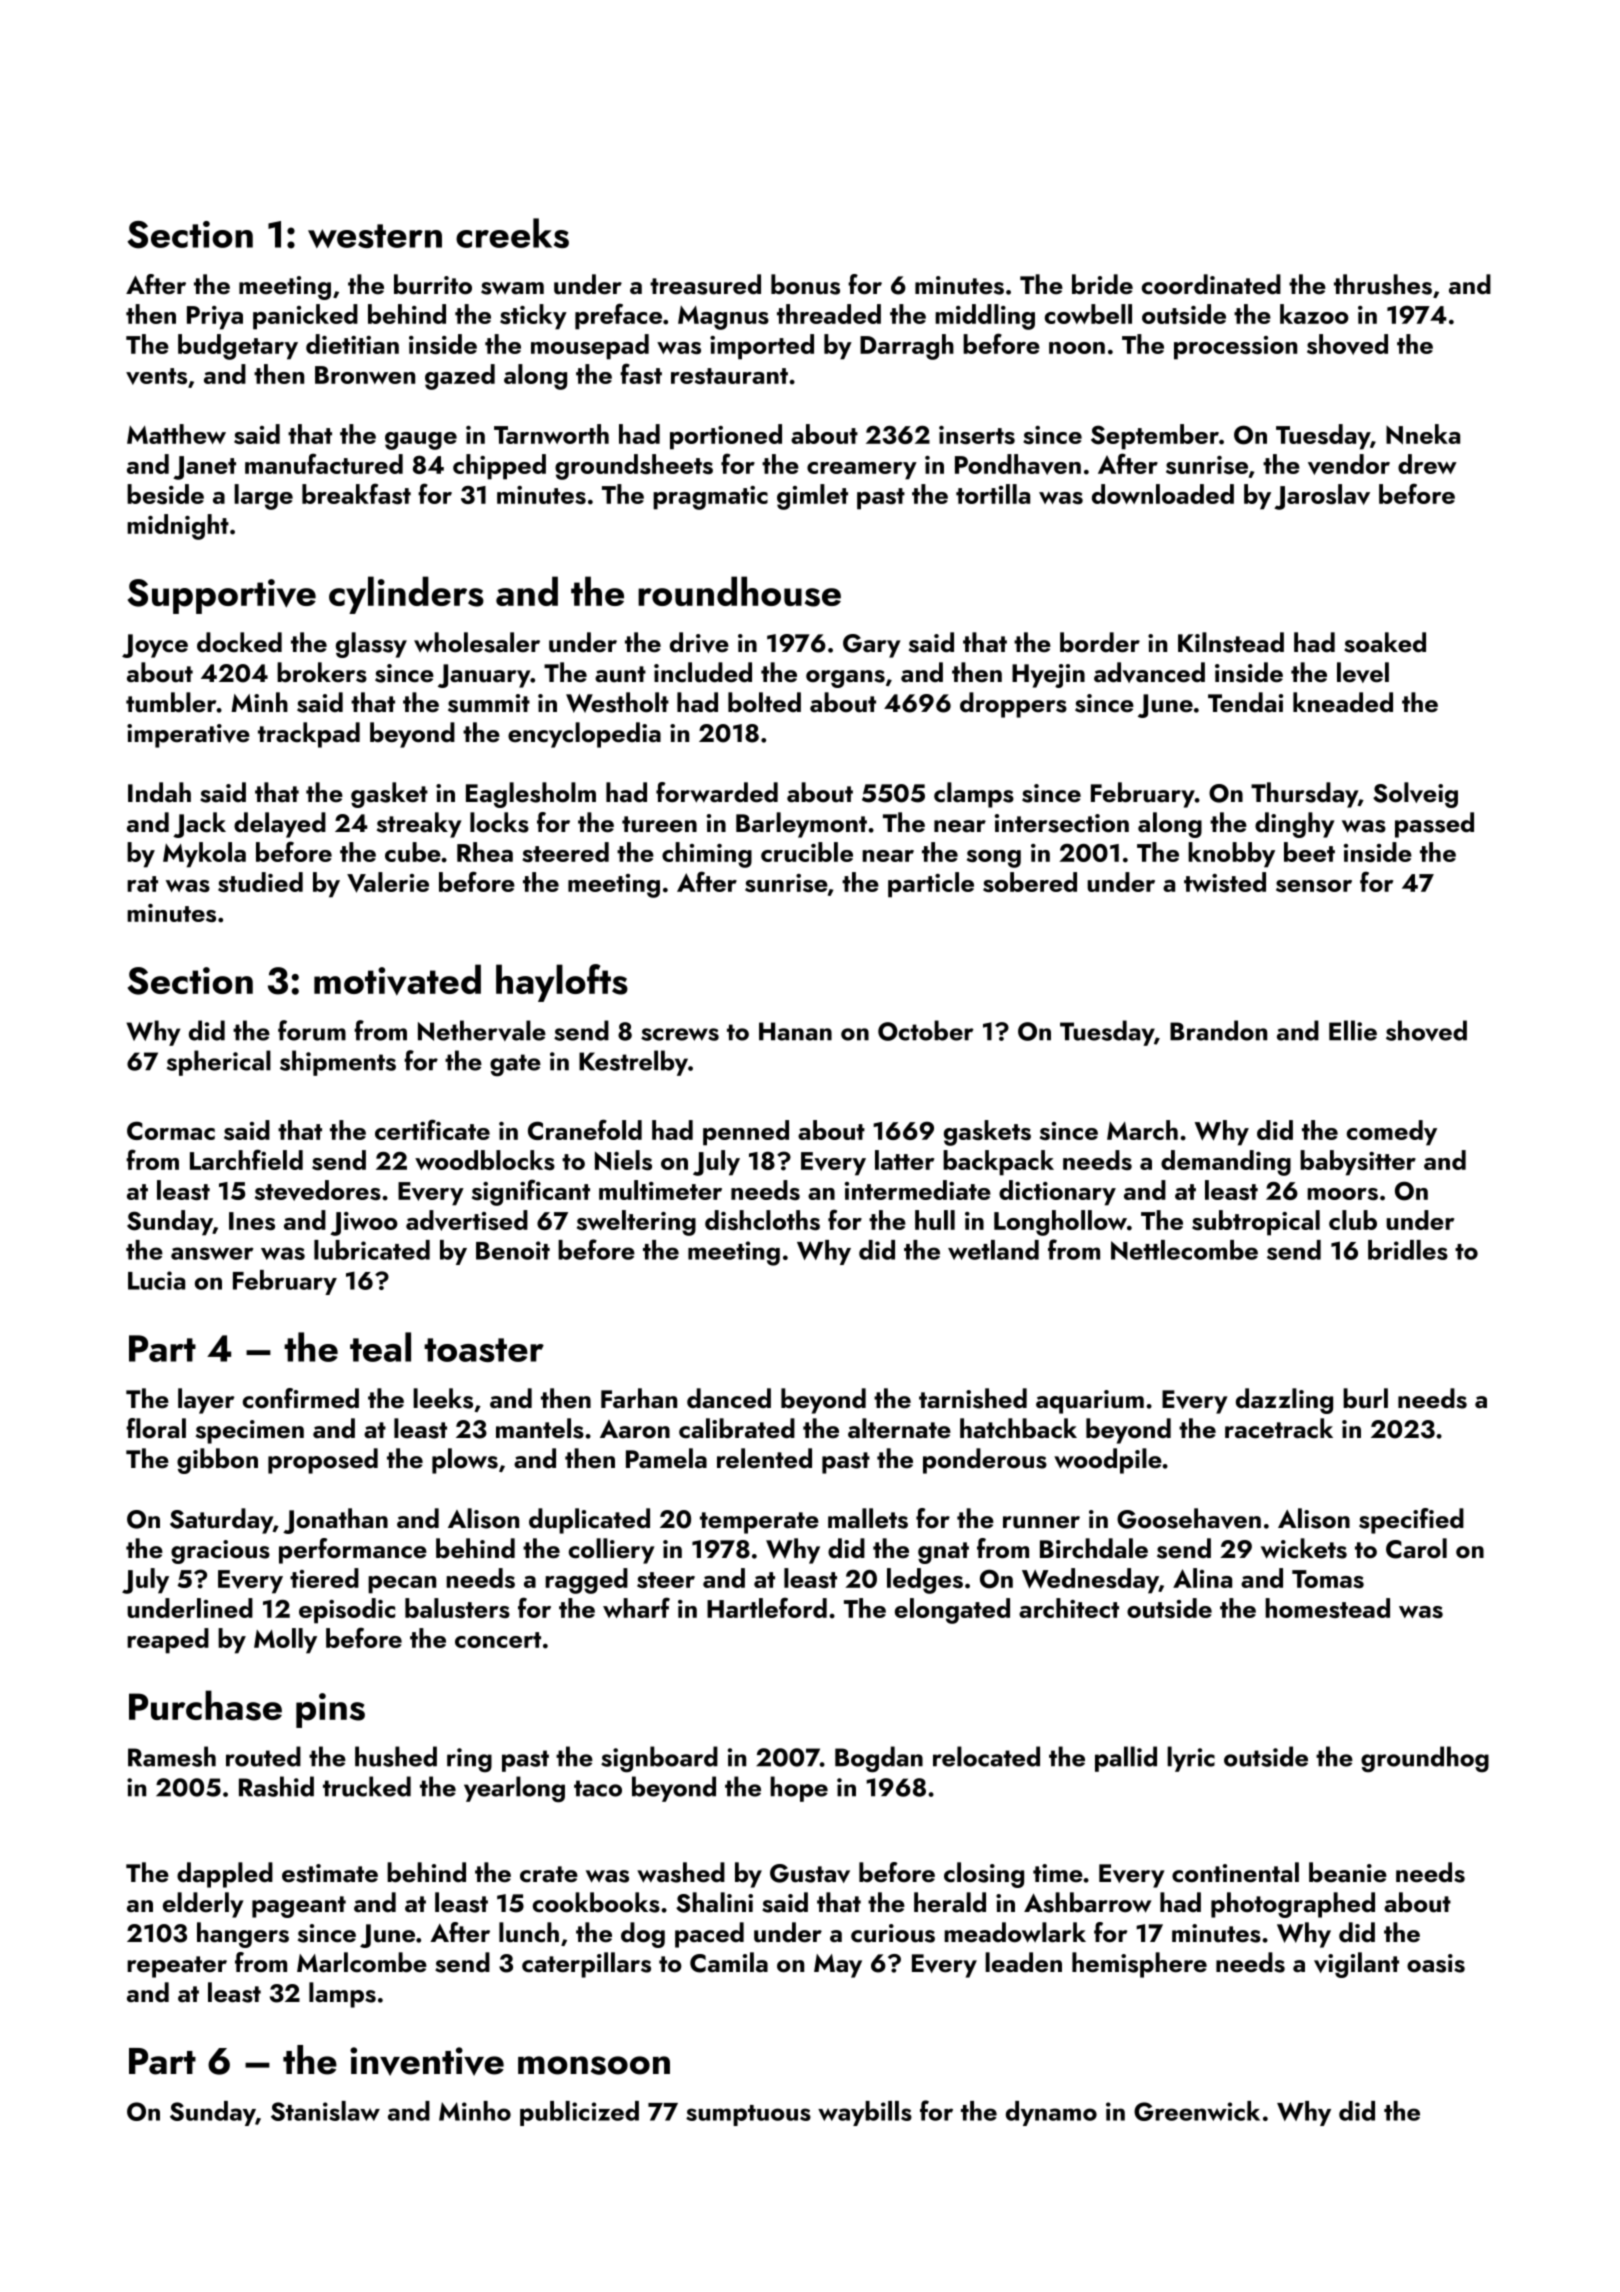 This screenshot has width=1620, height=2292. Describe the element at coordinates (338, 1063) in the screenshot. I see `shipments` at that location.
